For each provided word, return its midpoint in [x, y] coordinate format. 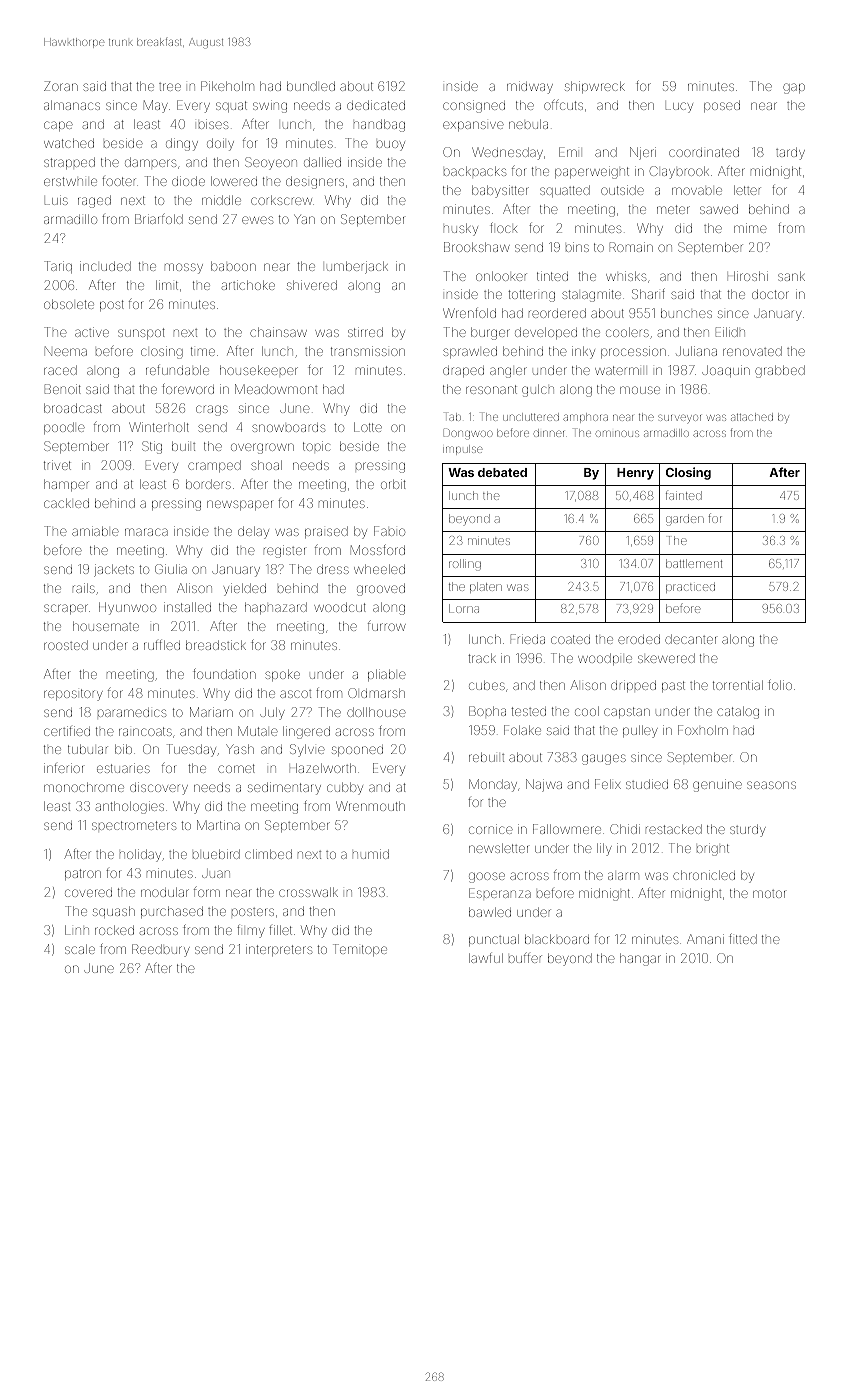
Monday [493, 785]
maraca [146, 532]
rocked [114, 930]
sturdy [748, 830]
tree [170, 87]
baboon [233, 266]
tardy [790, 153]
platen [486, 587]
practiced [690, 587]
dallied [322, 162]
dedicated [376, 105]
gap [794, 88]
